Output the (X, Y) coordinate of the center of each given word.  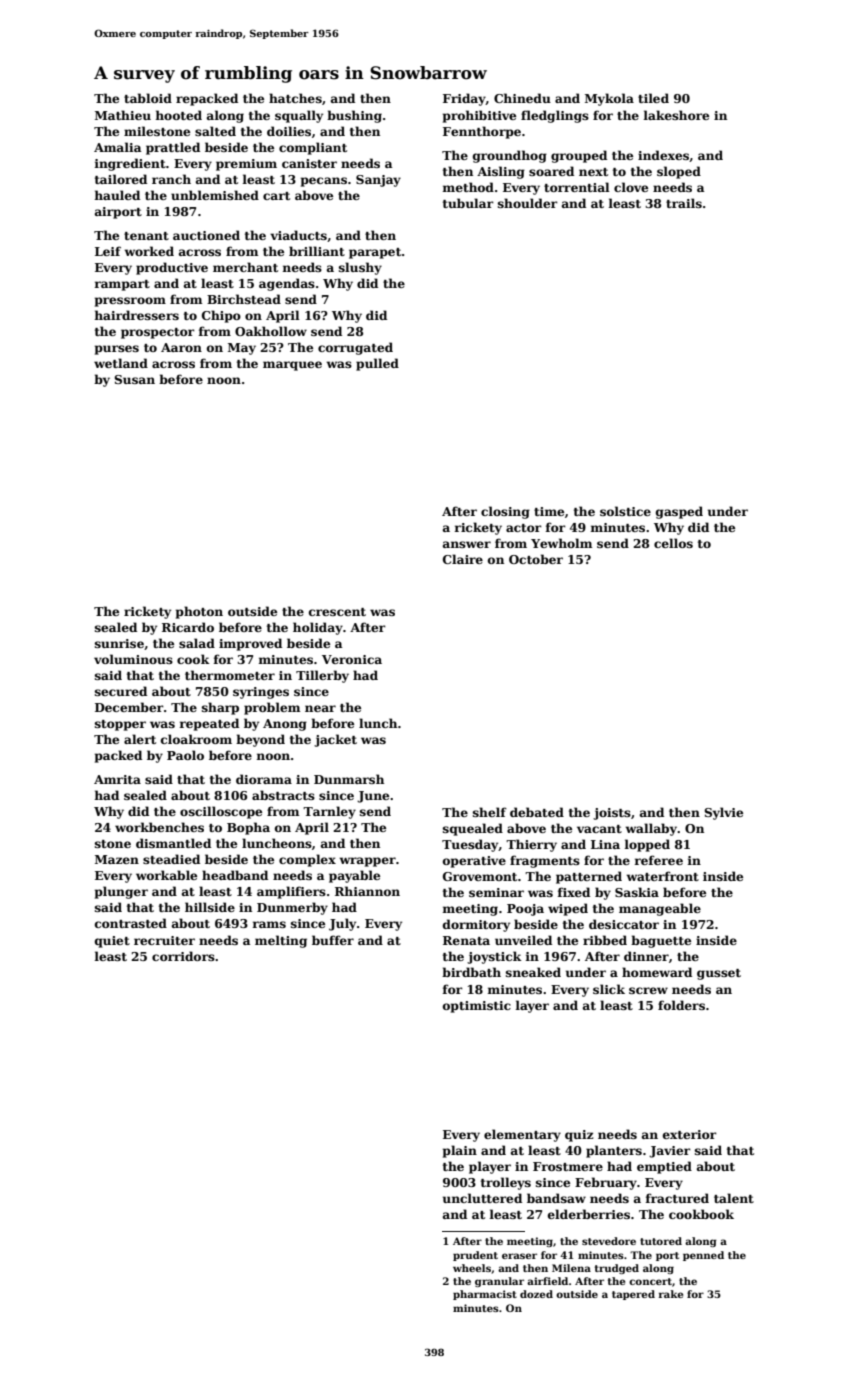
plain (460, 1151)
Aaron (181, 347)
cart (276, 196)
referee (659, 860)
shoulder (528, 203)
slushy (360, 268)
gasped (679, 512)
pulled (377, 364)
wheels (472, 1268)
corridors (183, 956)
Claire (463, 559)
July (342, 924)
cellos (673, 543)
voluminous (133, 659)
